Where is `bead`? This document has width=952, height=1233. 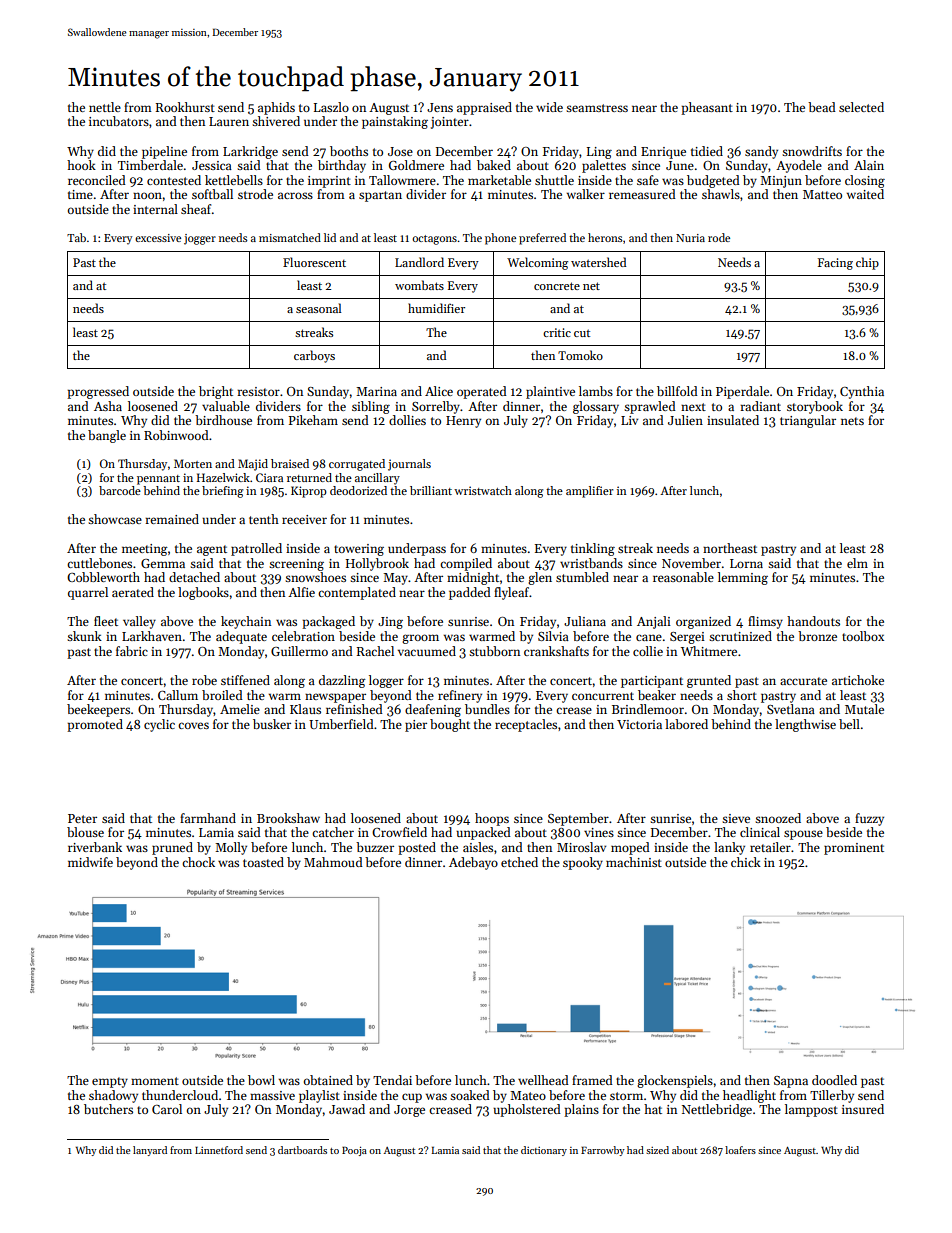 bead is located at coordinates (822, 107).
